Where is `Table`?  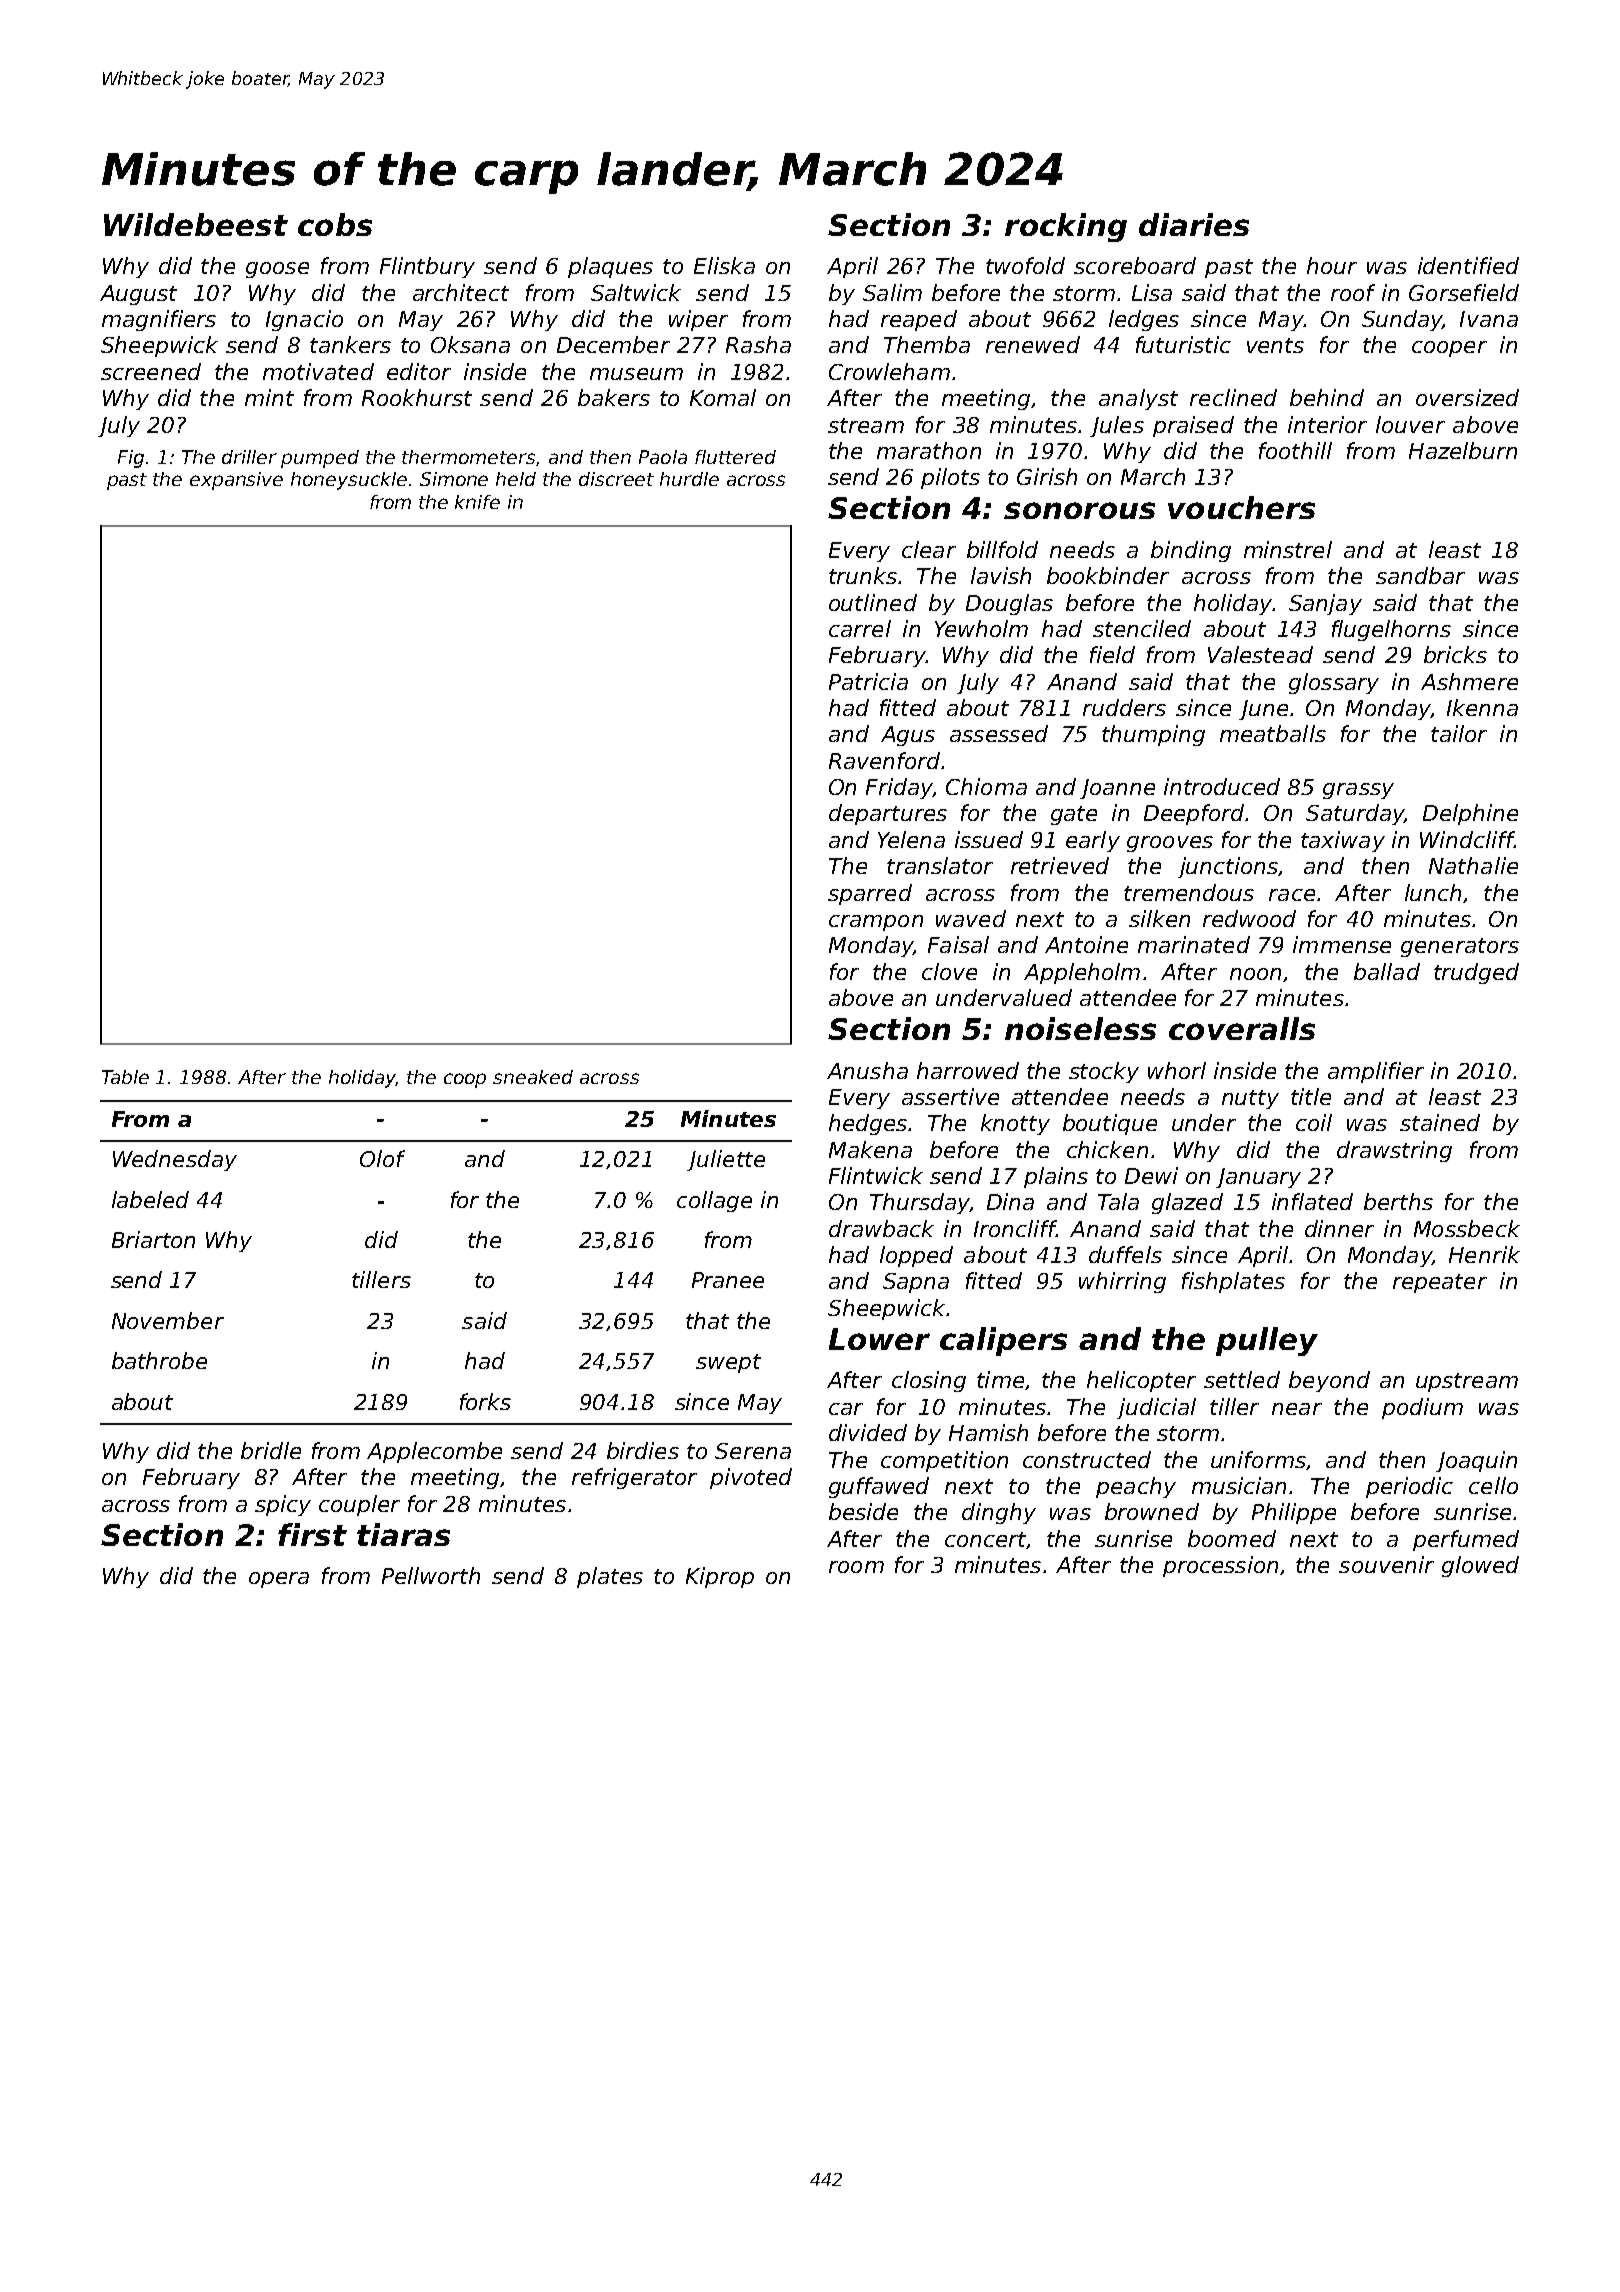 Table is located at coordinates (125, 1077).
